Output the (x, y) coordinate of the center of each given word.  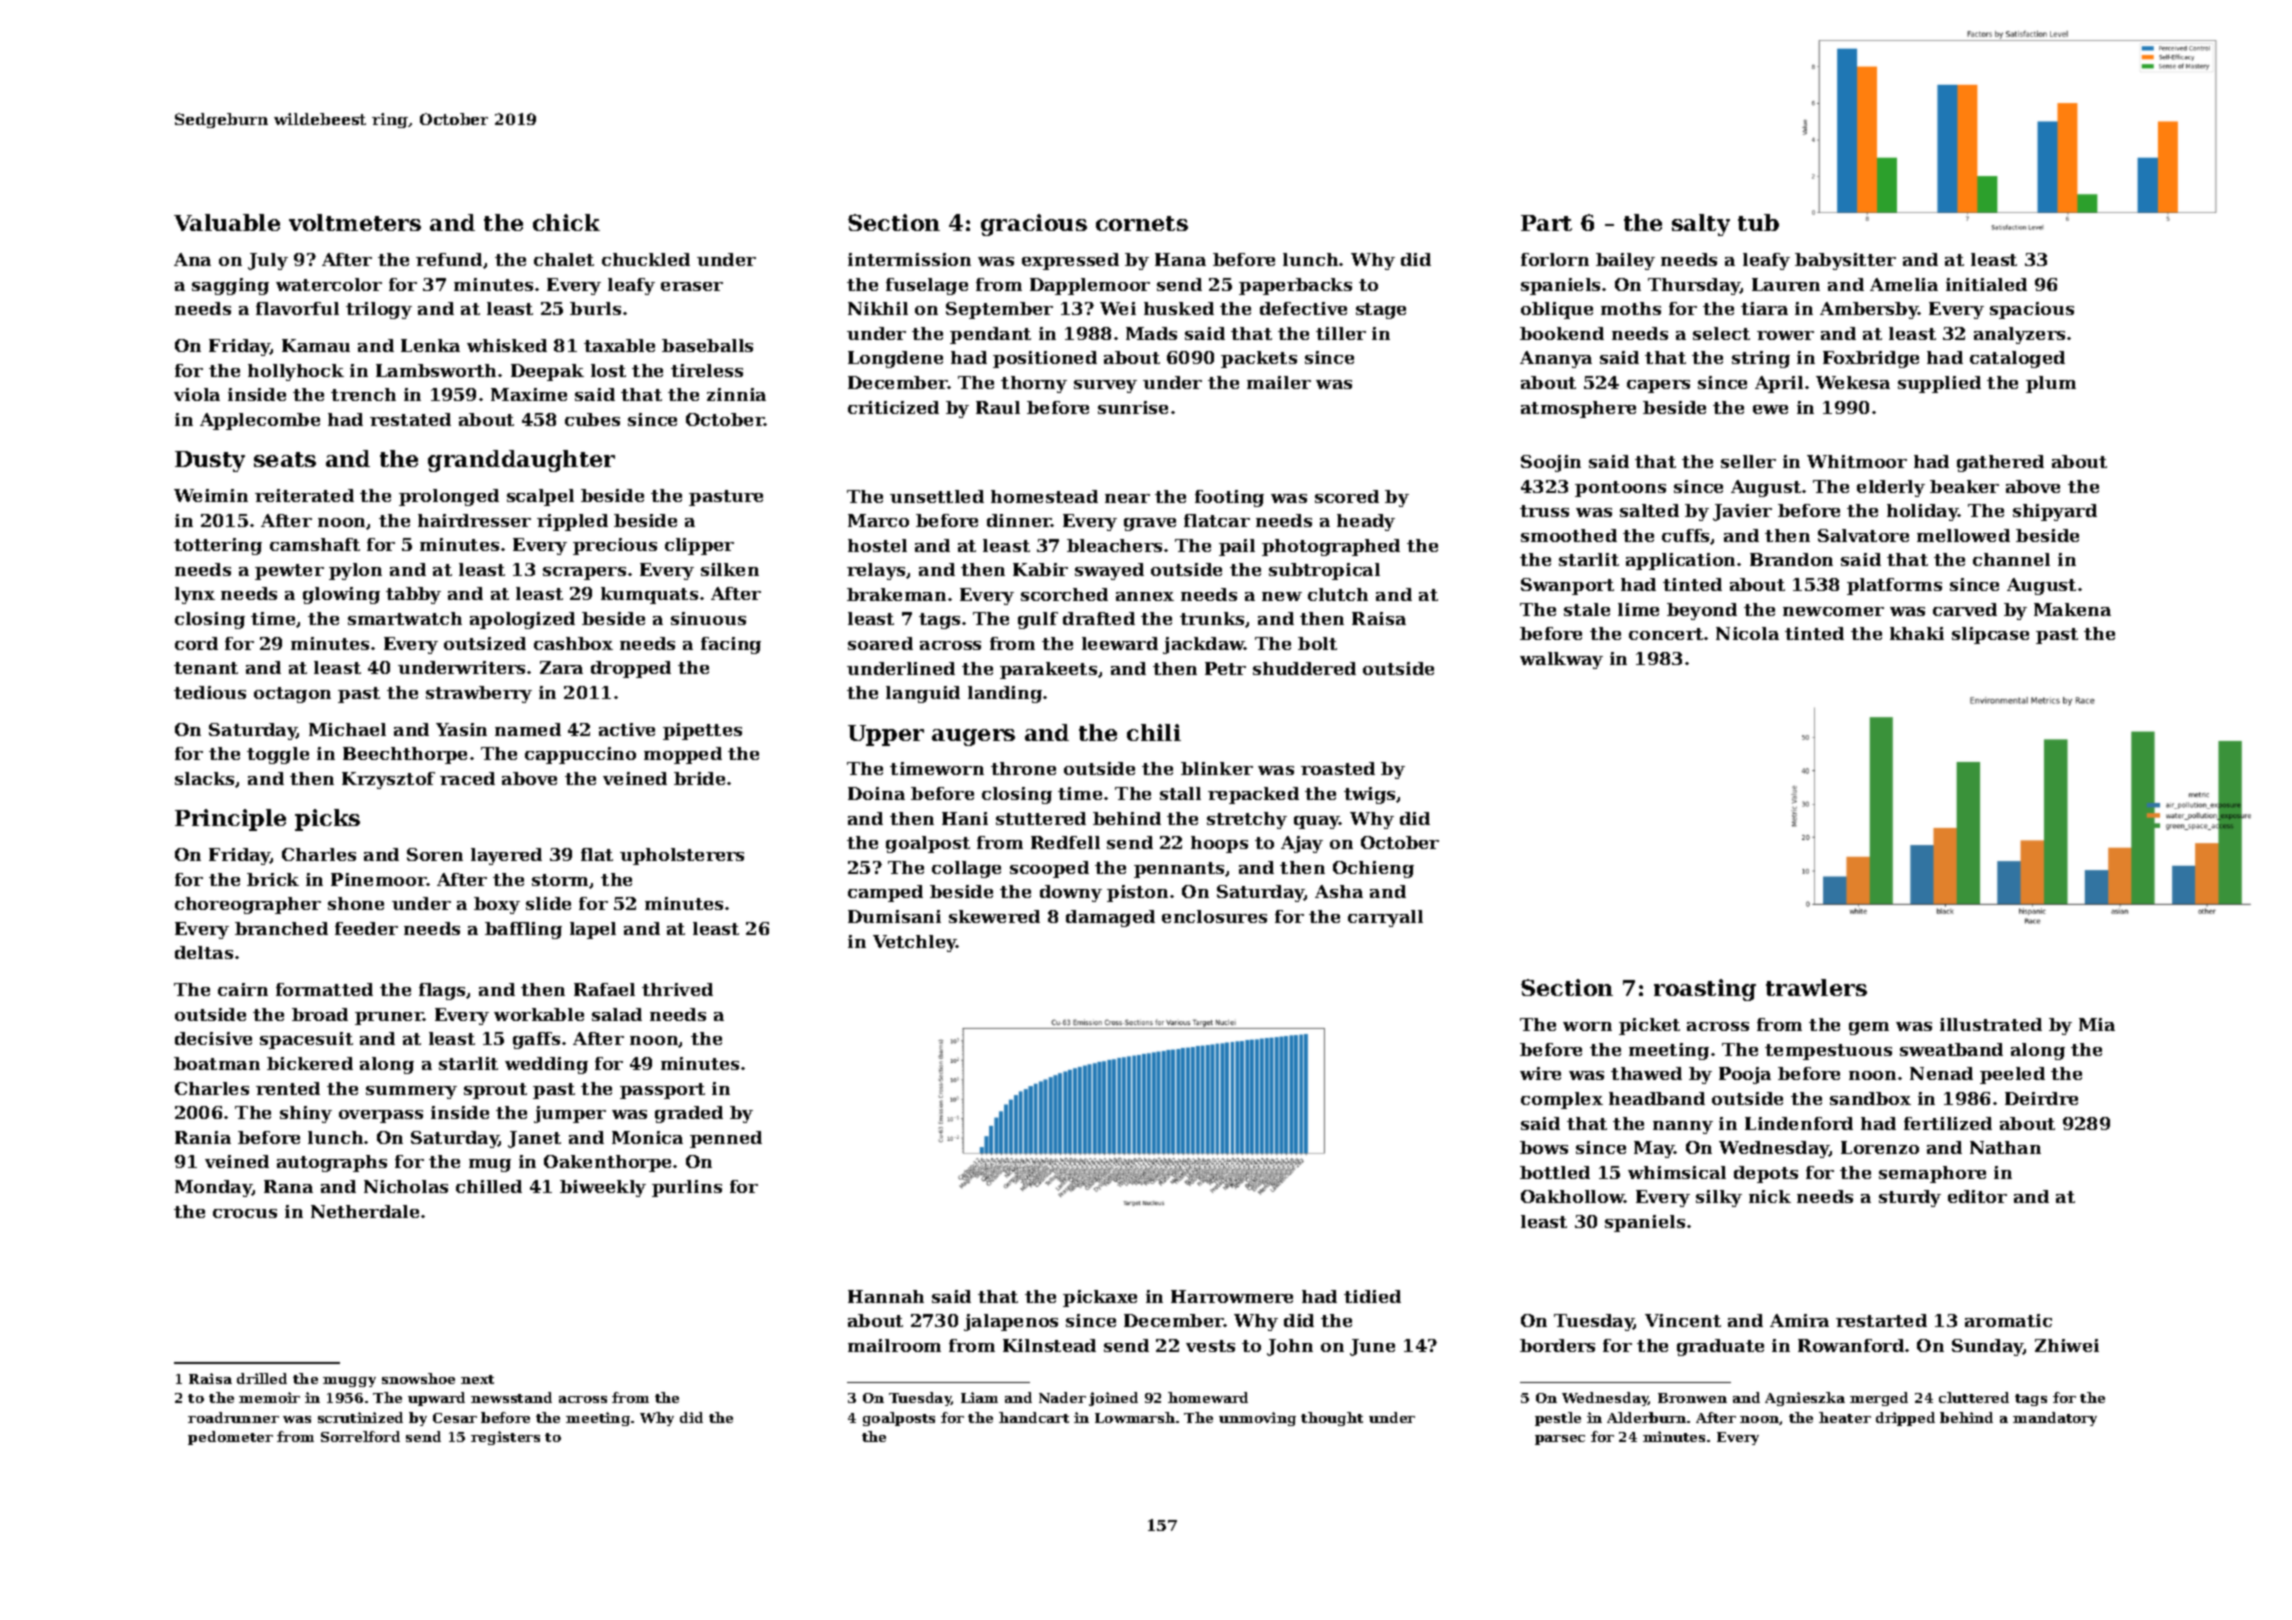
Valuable (227, 222)
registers (505, 1438)
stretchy (1247, 820)
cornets (1142, 223)
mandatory (2055, 1419)
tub (1758, 222)
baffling (523, 930)
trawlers (1816, 987)
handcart (1034, 1417)
